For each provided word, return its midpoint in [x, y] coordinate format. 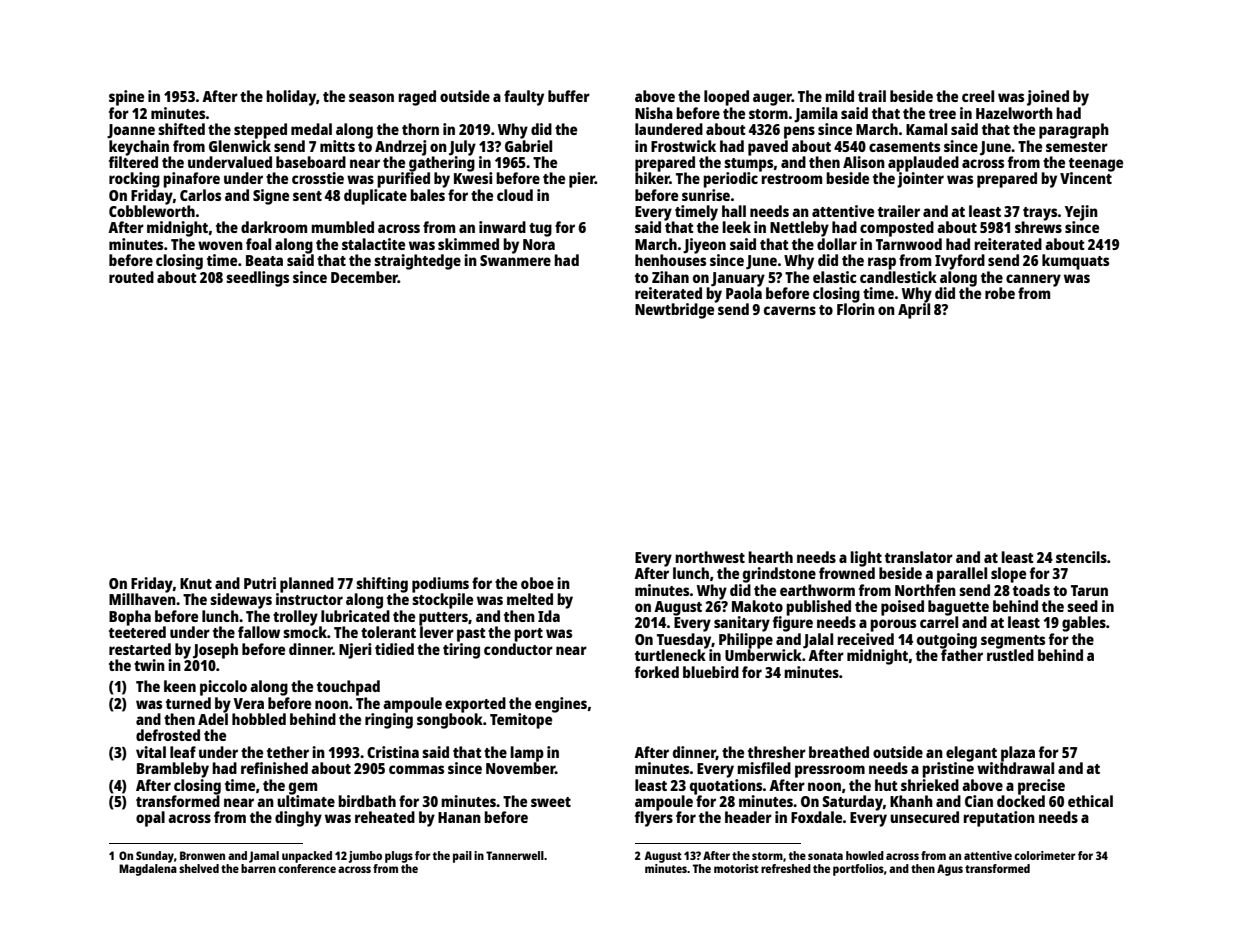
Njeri [355, 651]
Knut [196, 583]
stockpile [442, 601]
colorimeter [1045, 855]
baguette [958, 608]
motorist [736, 868]
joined [1048, 98]
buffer [569, 96]
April [914, 311]
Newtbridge [674, 311]
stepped [260, 131]
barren [258, 868]
